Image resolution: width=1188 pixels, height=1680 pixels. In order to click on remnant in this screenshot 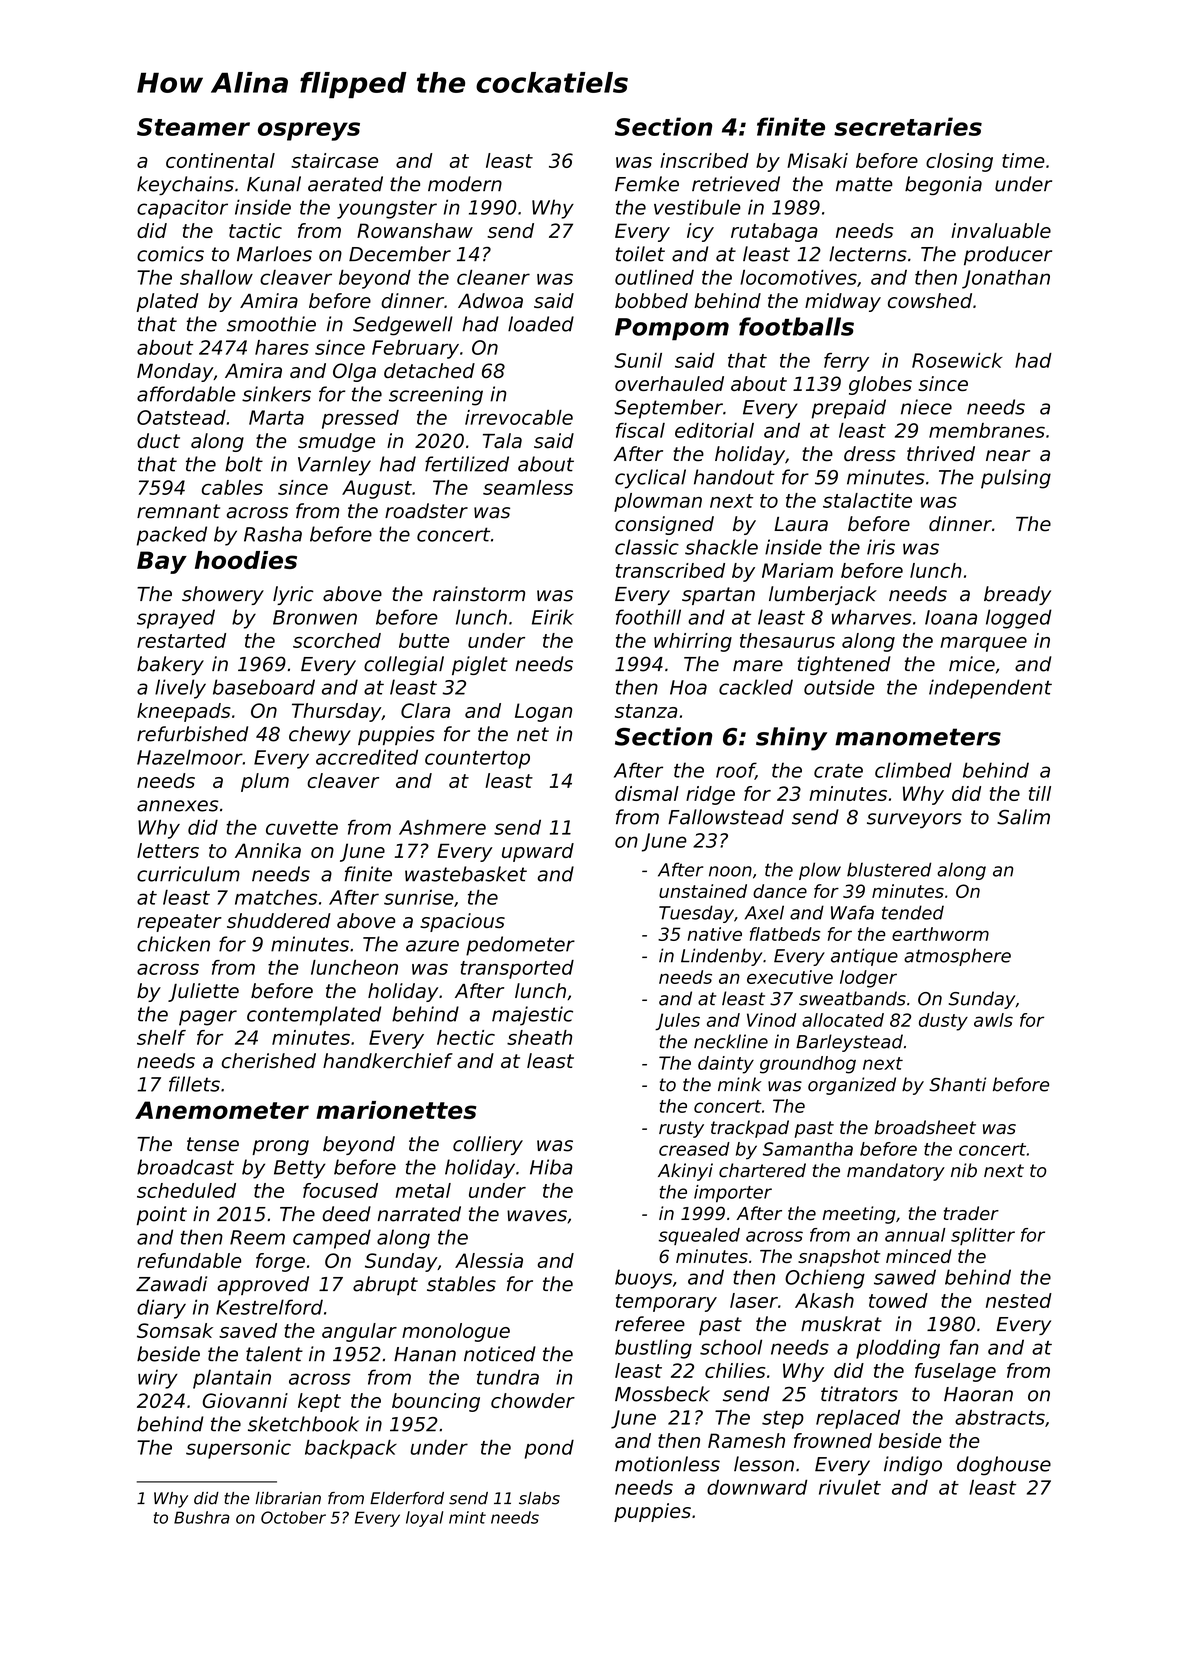, I will do `click(178, 511)`.
